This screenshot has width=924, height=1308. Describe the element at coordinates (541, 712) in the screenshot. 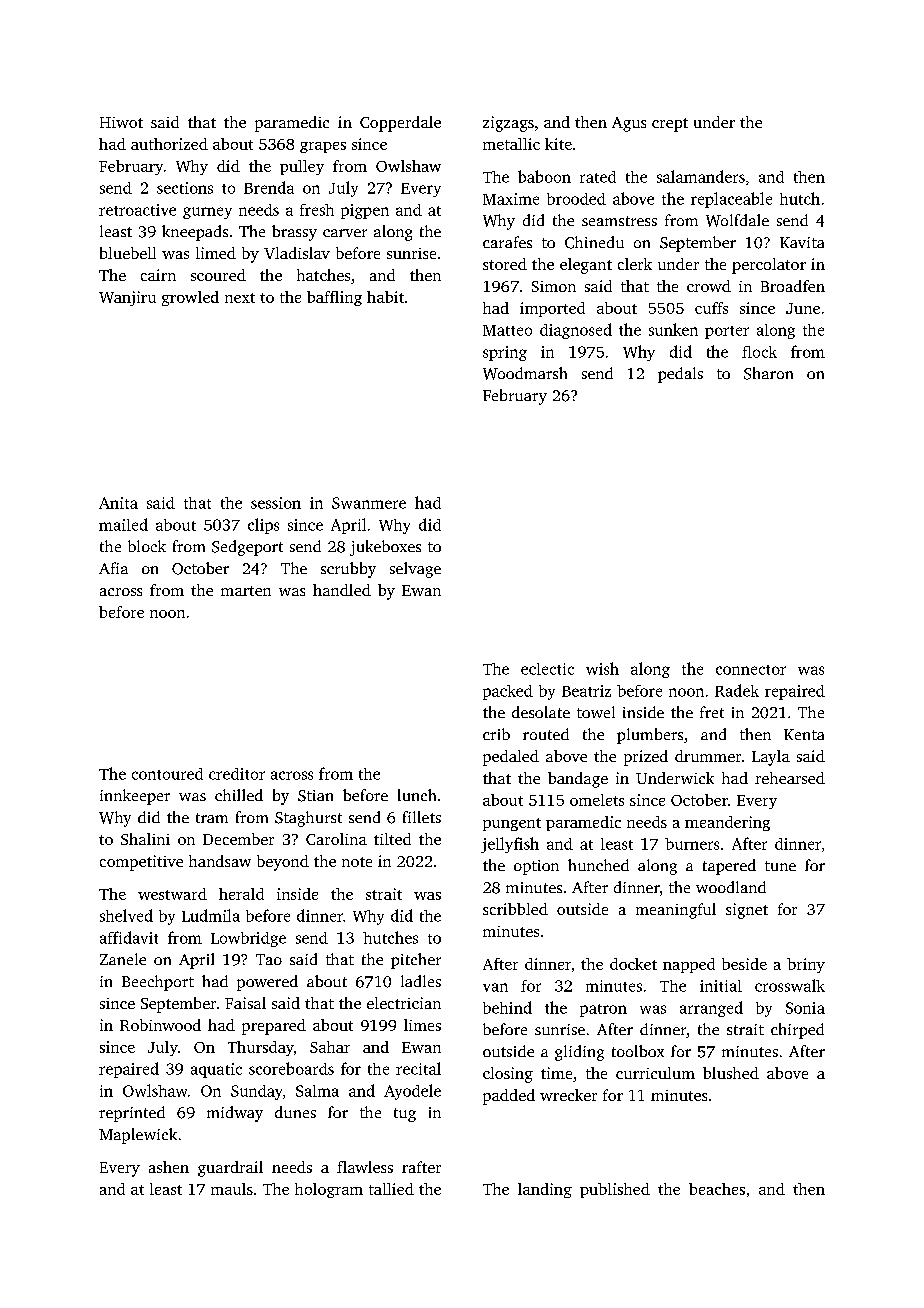

I see `desolate` at that location.
